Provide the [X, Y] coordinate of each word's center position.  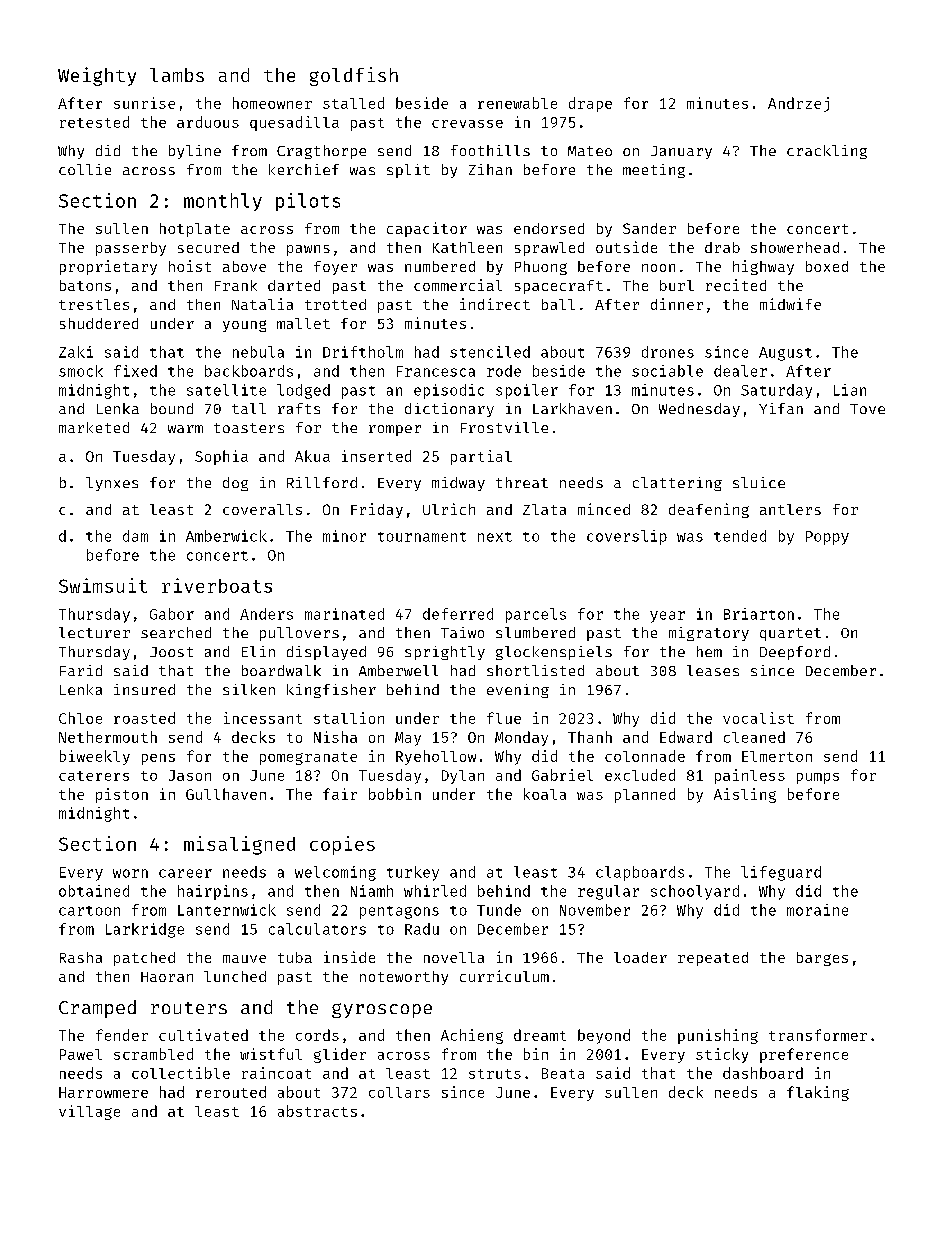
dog [235, 484]
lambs [177, 75]
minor [344, 536]
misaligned [239, 845]
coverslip [627, 537]
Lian [850, 390]
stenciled [490, 352]
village [89, 1112]
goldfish [354, 76]
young [244, 326]
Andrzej [798, 104]
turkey [413, 873]
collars [399, 1092]
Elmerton [777, 756]
